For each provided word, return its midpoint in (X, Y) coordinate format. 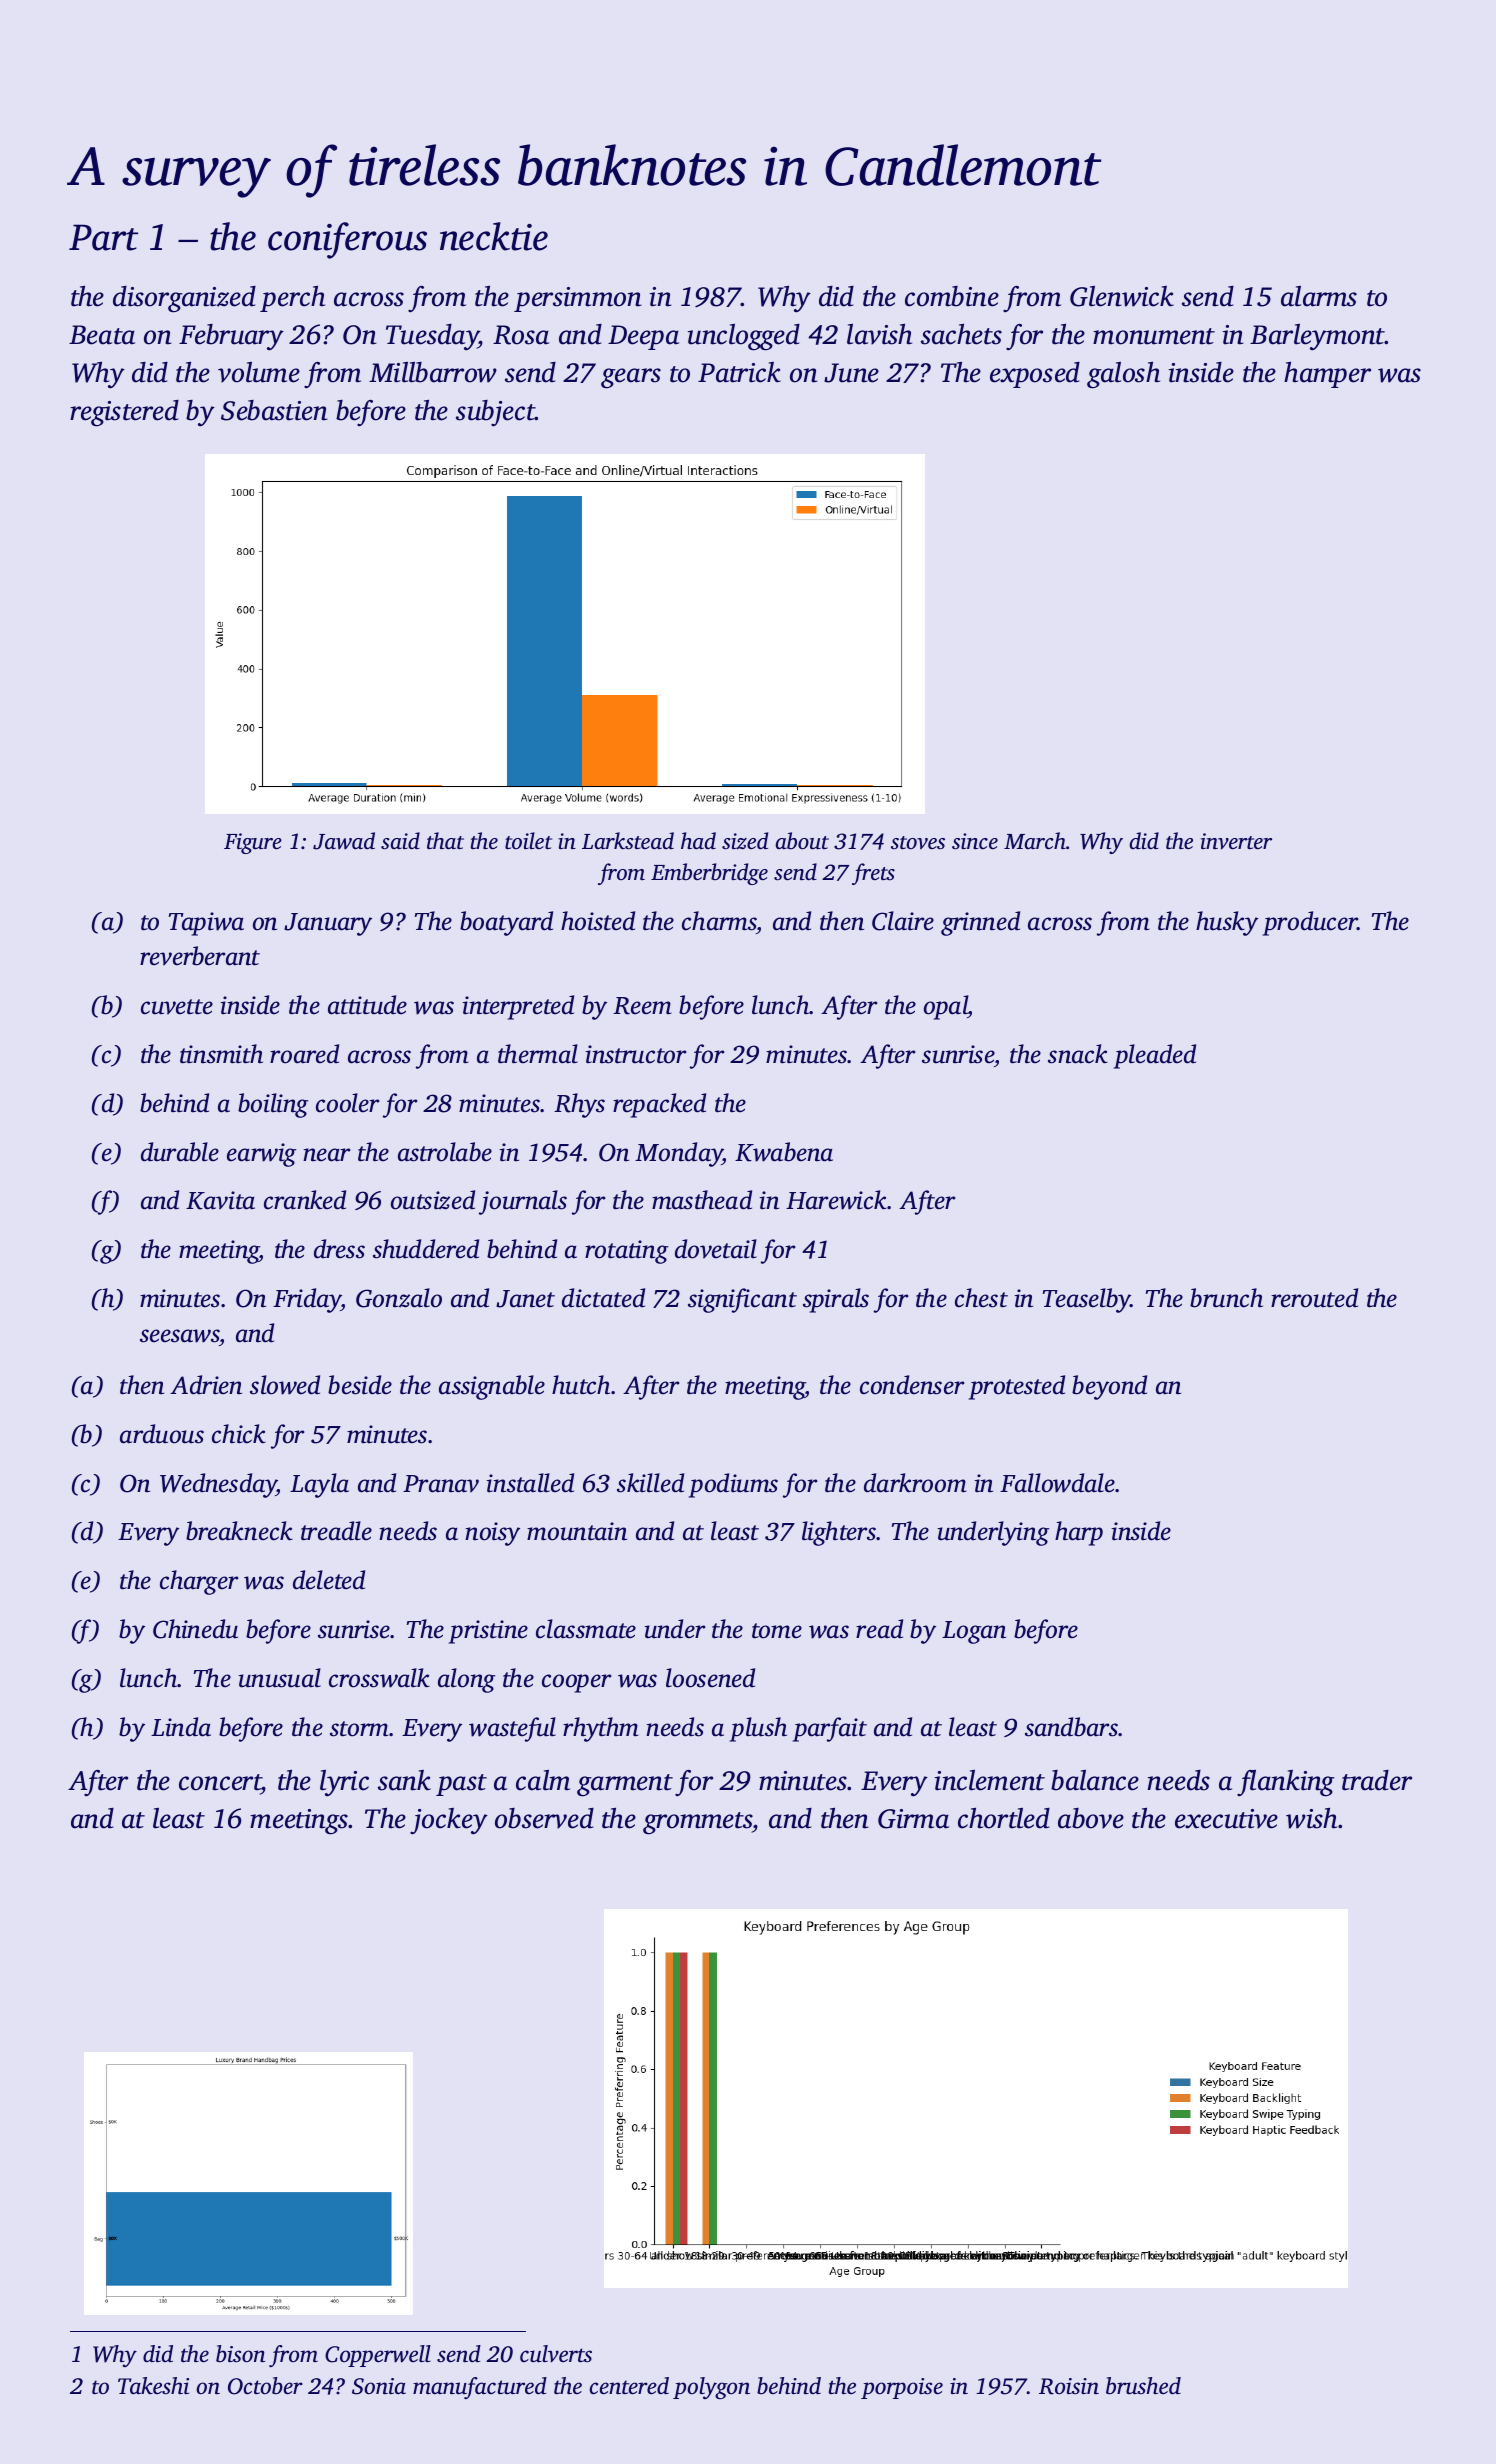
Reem (642, 1006)
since (975, 841)
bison (241, 2354)
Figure (253, 843)
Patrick (739, 372)
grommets (697, 1823)
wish (1311, 1818)
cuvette (177, 1007)
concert (220, 1782)
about (802, 841)
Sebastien (274, 410)
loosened (710, 1678)
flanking (1286, 1783)
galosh (1123, 375)
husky (1227, 923)
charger (199, 1582)
